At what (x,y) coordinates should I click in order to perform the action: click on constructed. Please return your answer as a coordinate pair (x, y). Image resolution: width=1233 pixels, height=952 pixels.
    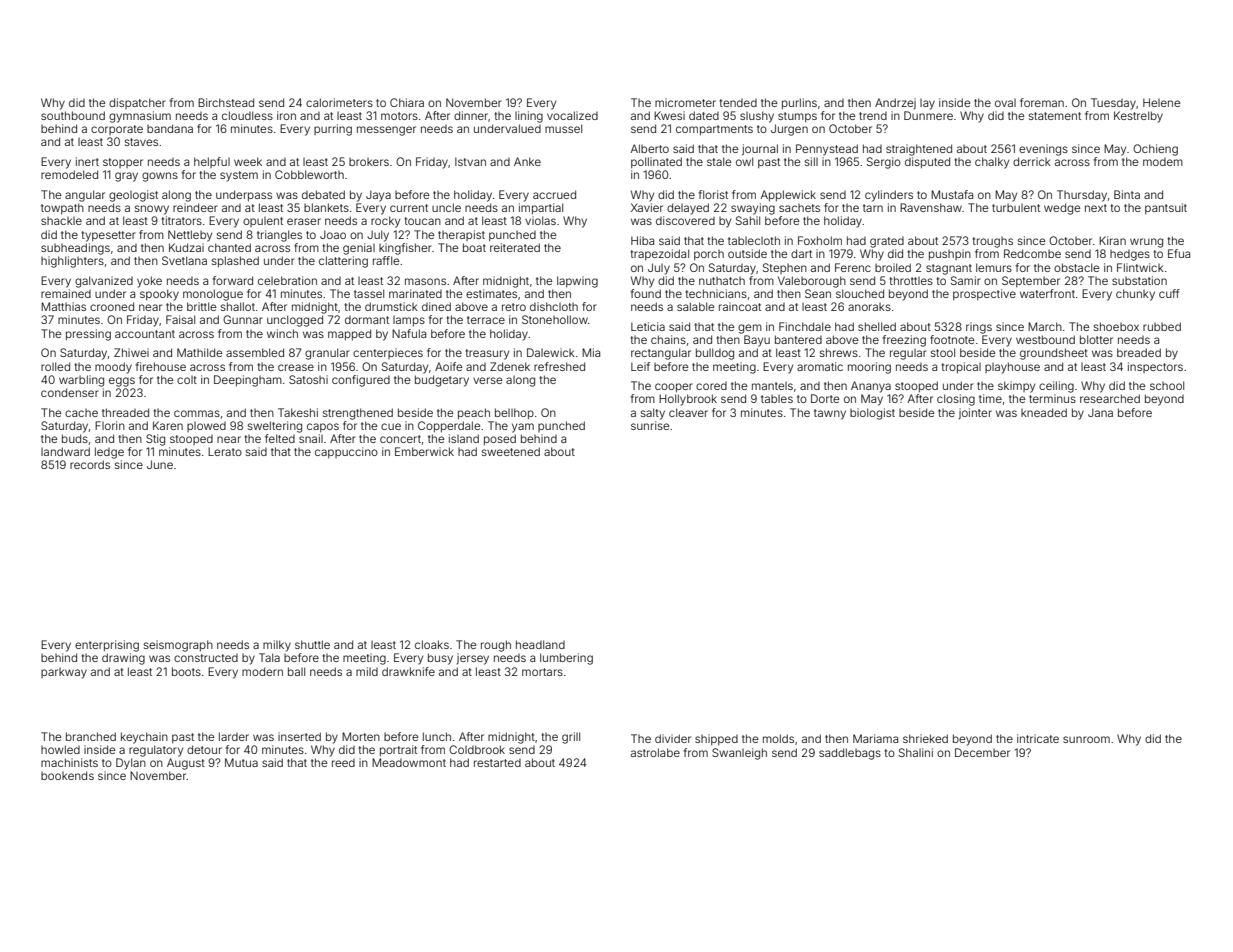
    Looking at the image, I should click on (206, 658).
